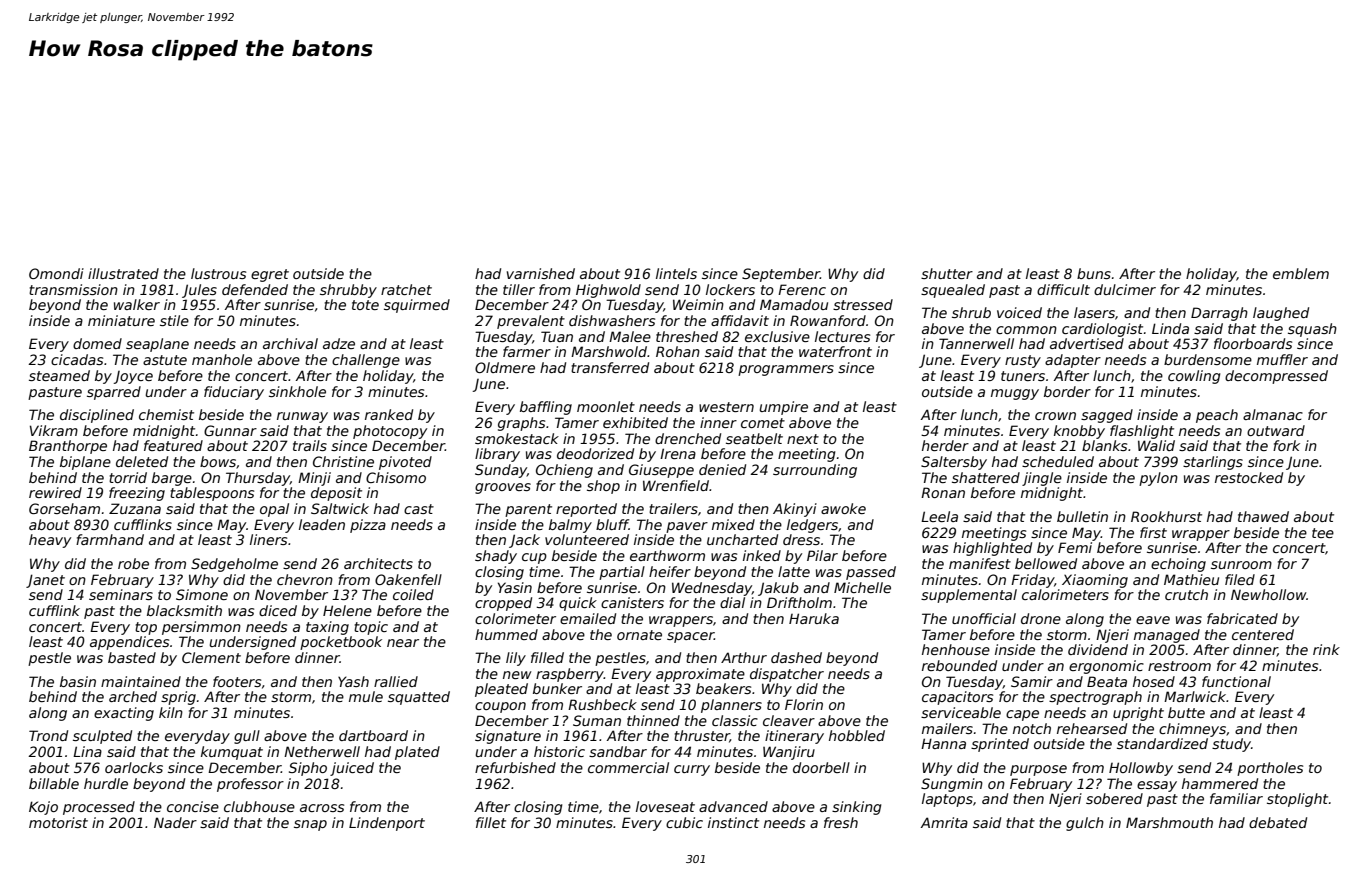  Describe the element at coordinates (1242, 618) in the screenshot. I see `fabricated` at that location.
